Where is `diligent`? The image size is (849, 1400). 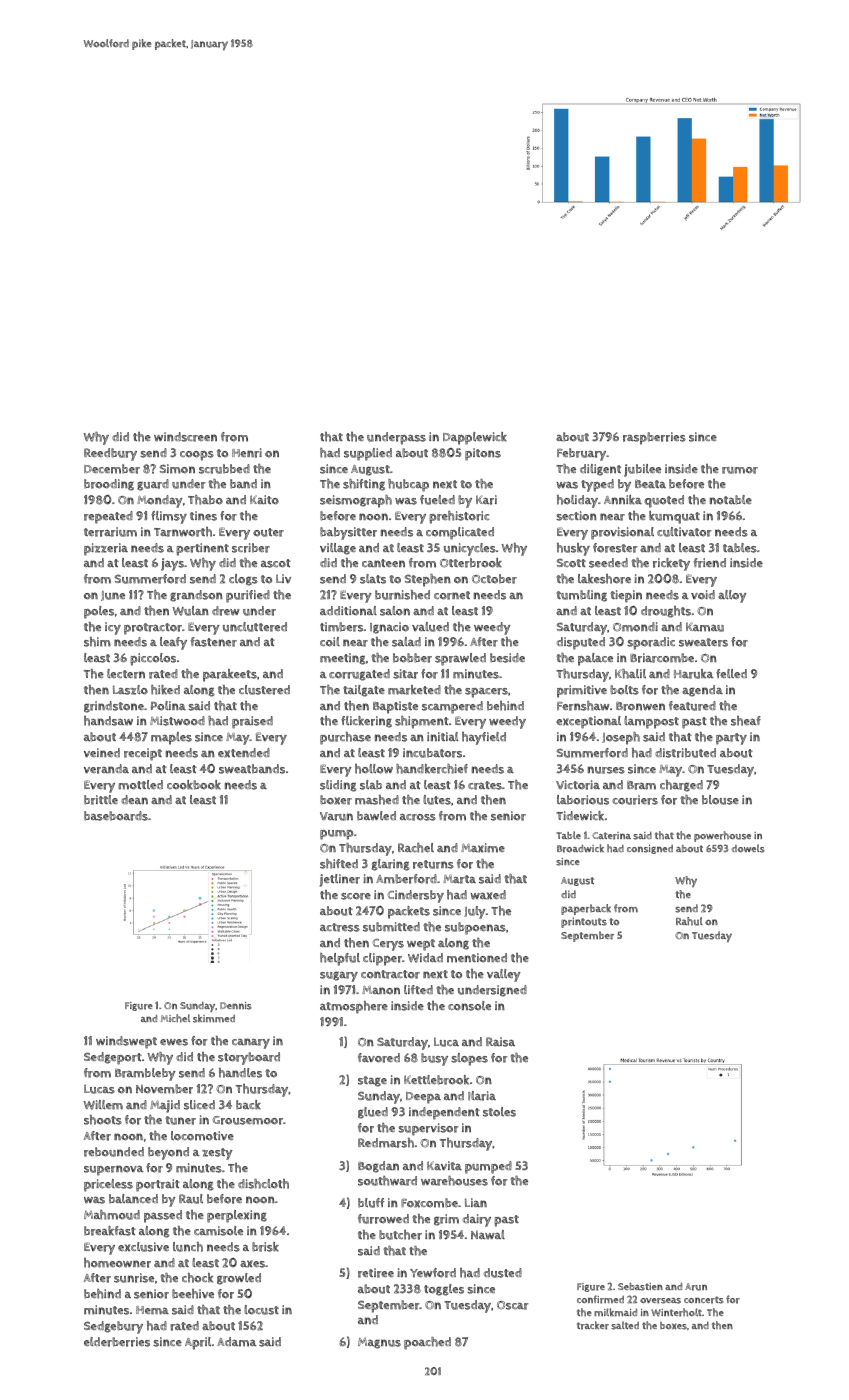
diligent is located at coordinates (600, 470).
